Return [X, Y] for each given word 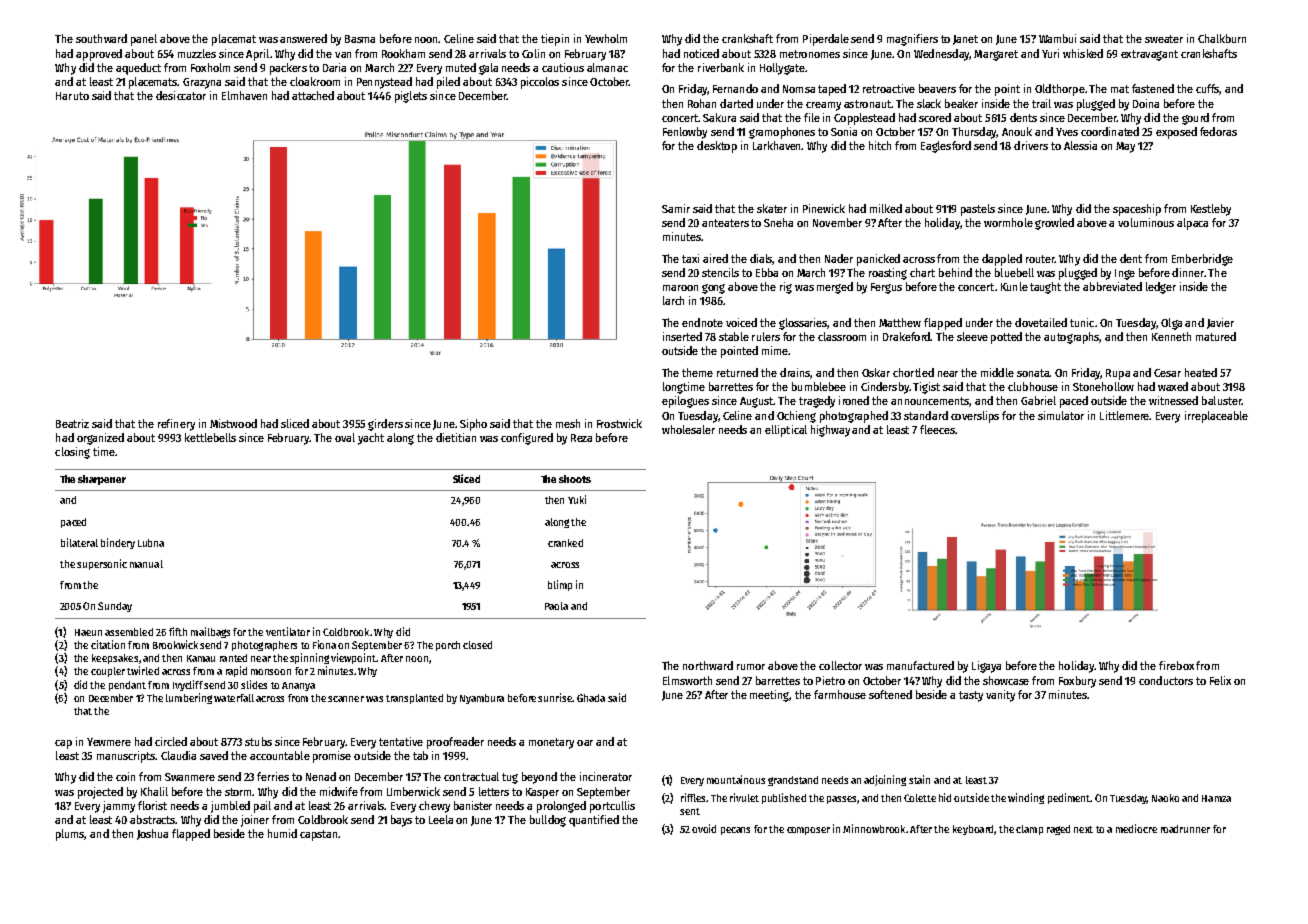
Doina [1146, 103]
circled [171, 741]
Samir [676, 208]
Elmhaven [244, 95]
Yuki [577, 499]
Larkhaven [777, 145]
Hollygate [782, 69]
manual [146, 564]
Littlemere [1124, 415]
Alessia [1080, 145]
